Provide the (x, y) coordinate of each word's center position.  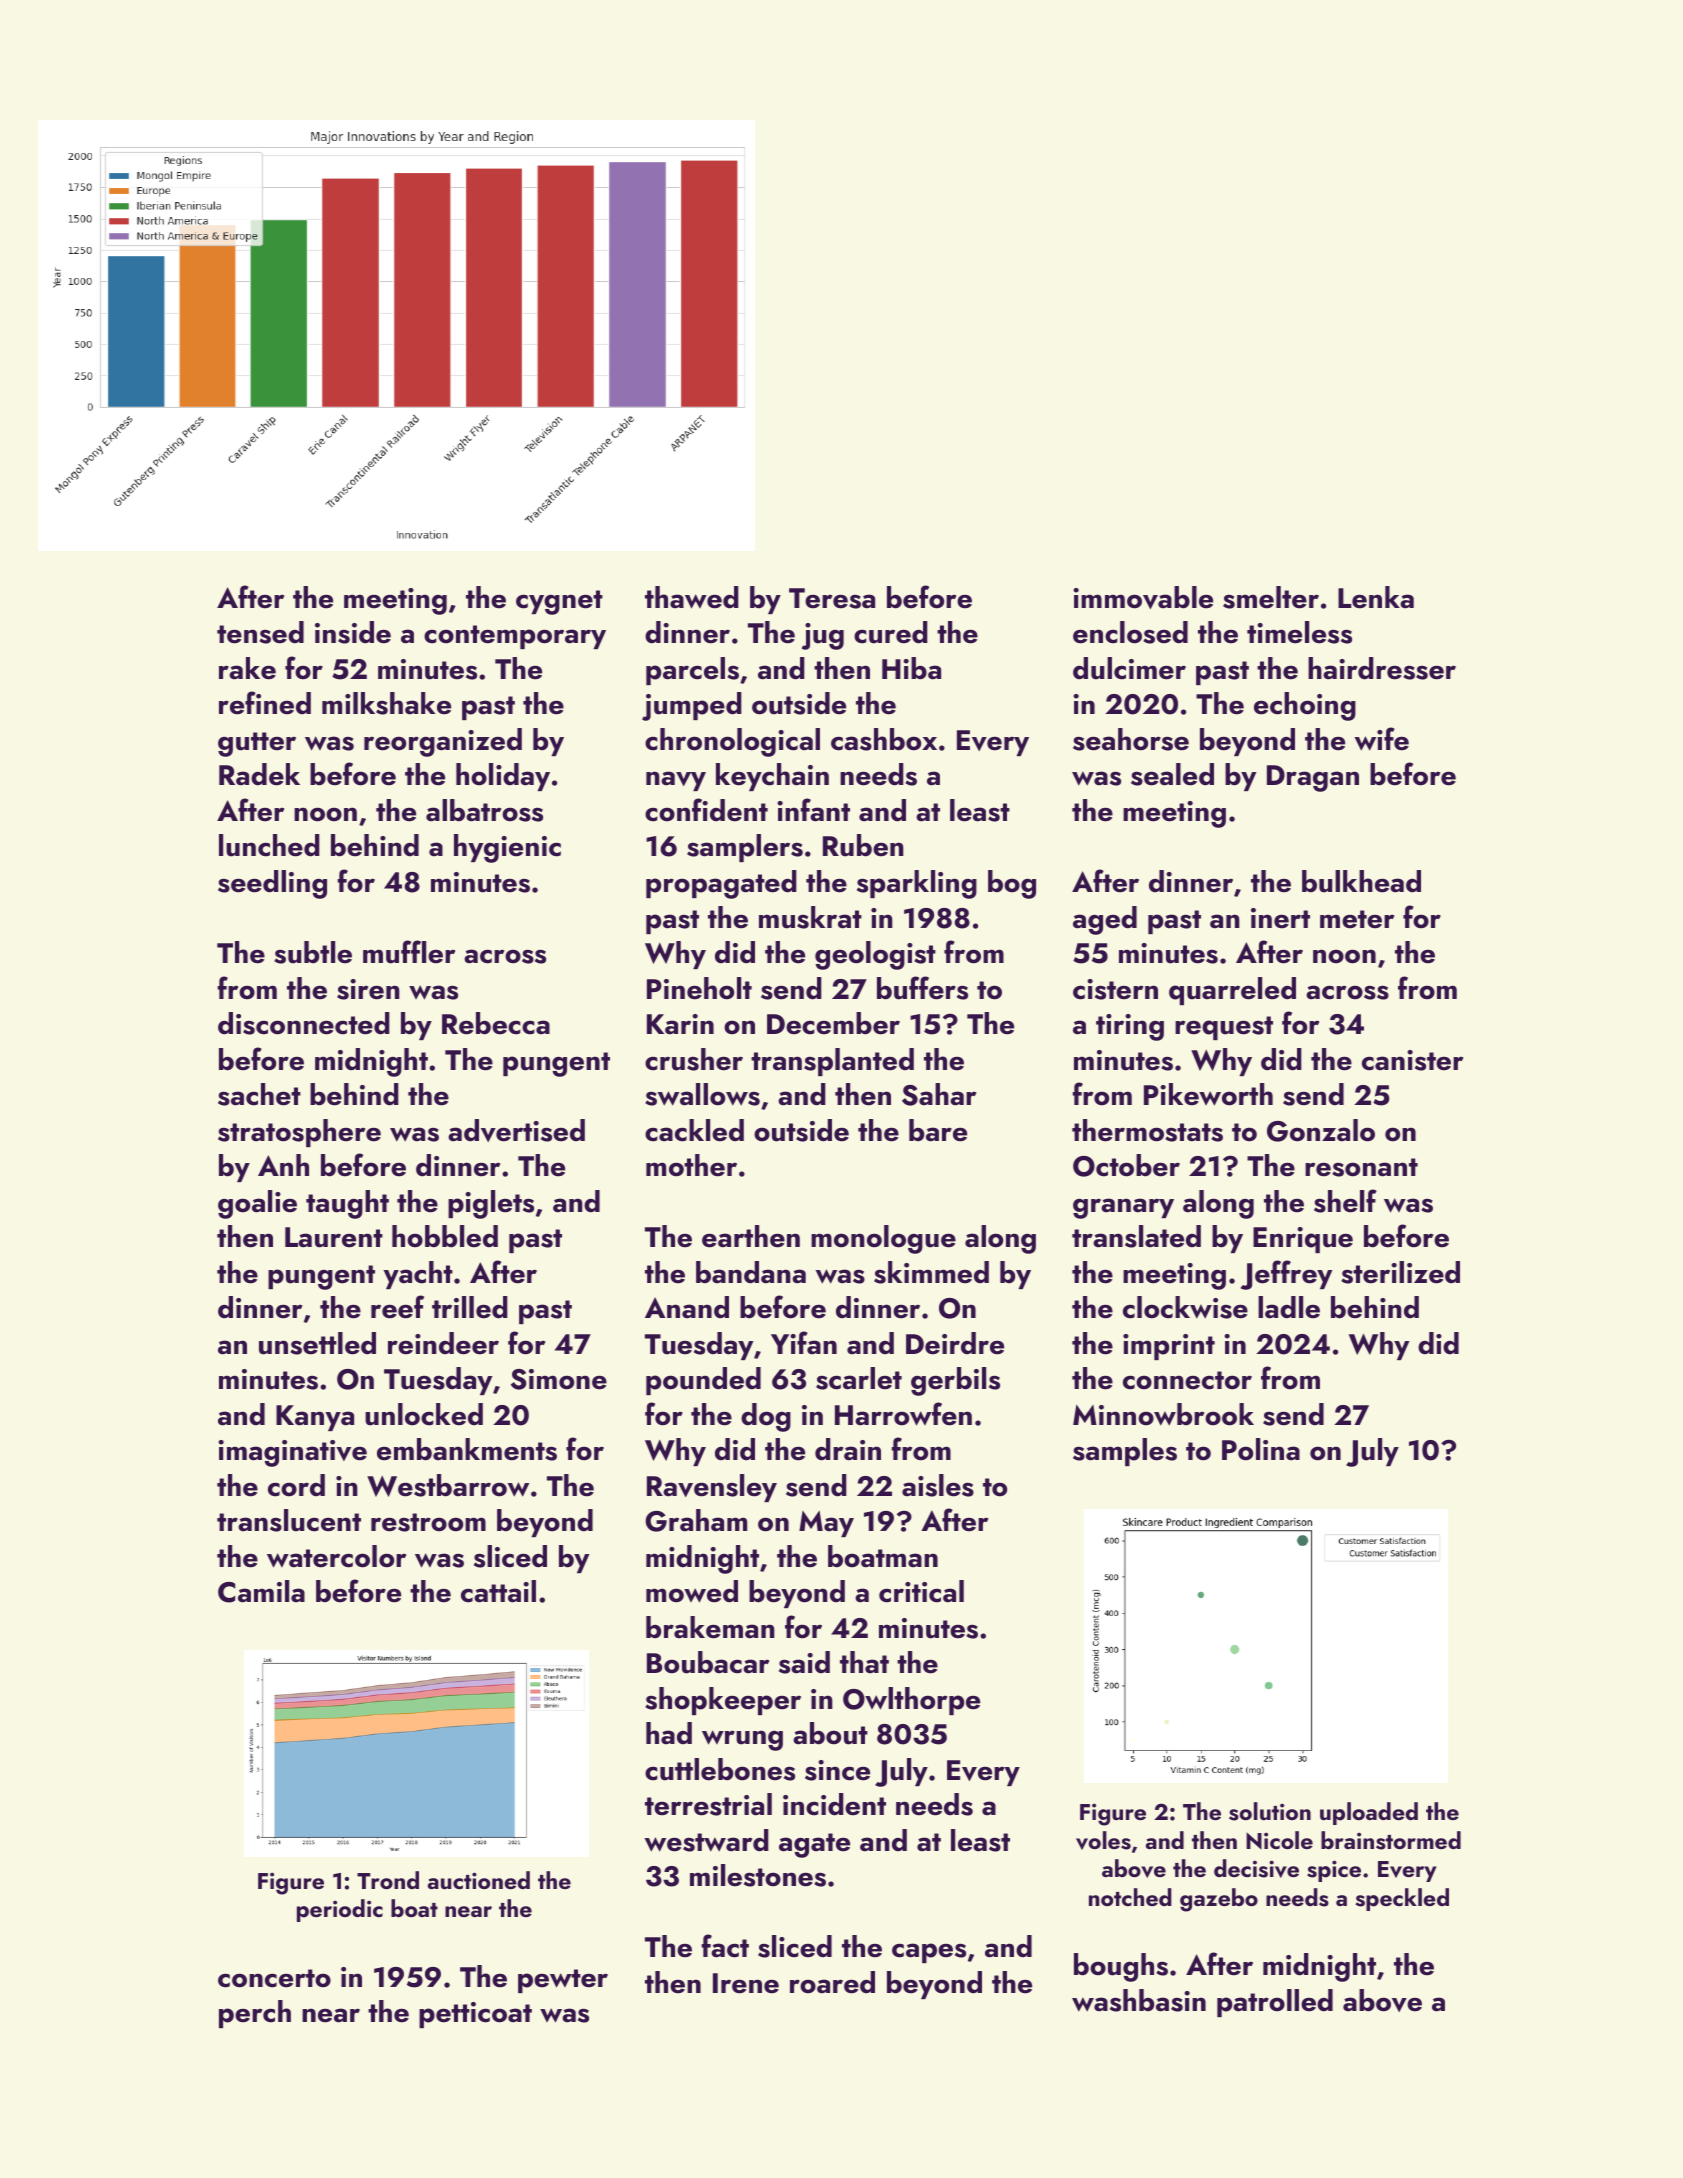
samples (1125, 1452)
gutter (257, 744)
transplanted (832, 1062)
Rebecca (496, 1023)
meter (1357, 919)
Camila (261, 1591)
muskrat (810, 917)
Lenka (1376, 597)
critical (921, 1591)
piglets (491, 1204)
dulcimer (1129, 668)
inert (1280, 918)
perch (255, 2014)
